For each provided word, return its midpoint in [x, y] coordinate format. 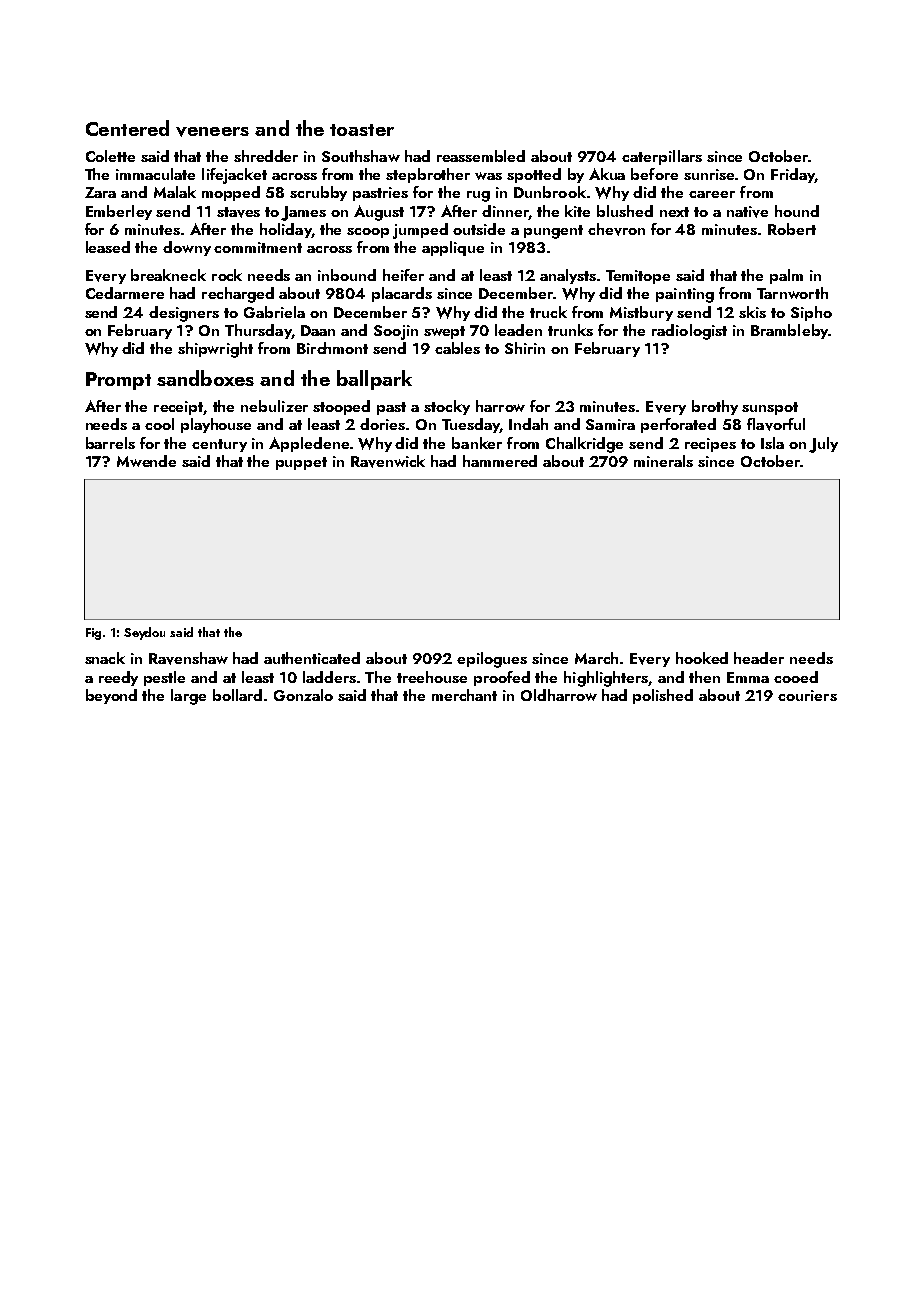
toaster [362, 130]
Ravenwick [388, 461]
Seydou [144, 633]
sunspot [770, 408]
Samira [610, 424]
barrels [110, 443]
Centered [127, 128]
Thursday [258, 331]
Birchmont [332, 348]
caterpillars [662, 157]
